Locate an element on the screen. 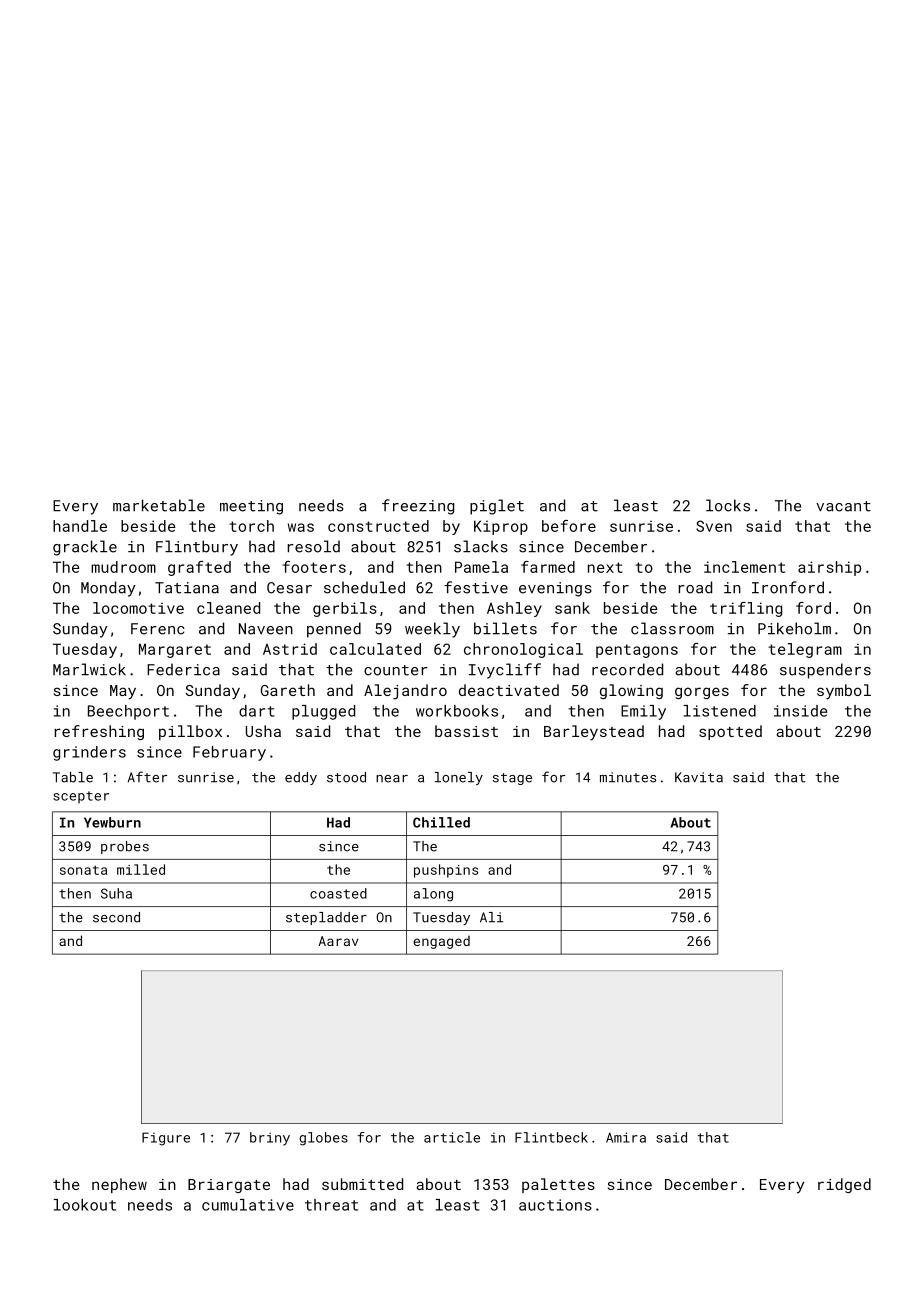 The width and height of the screenshot is (924, 1308). Chilled is located at coordinates (441, 822).
